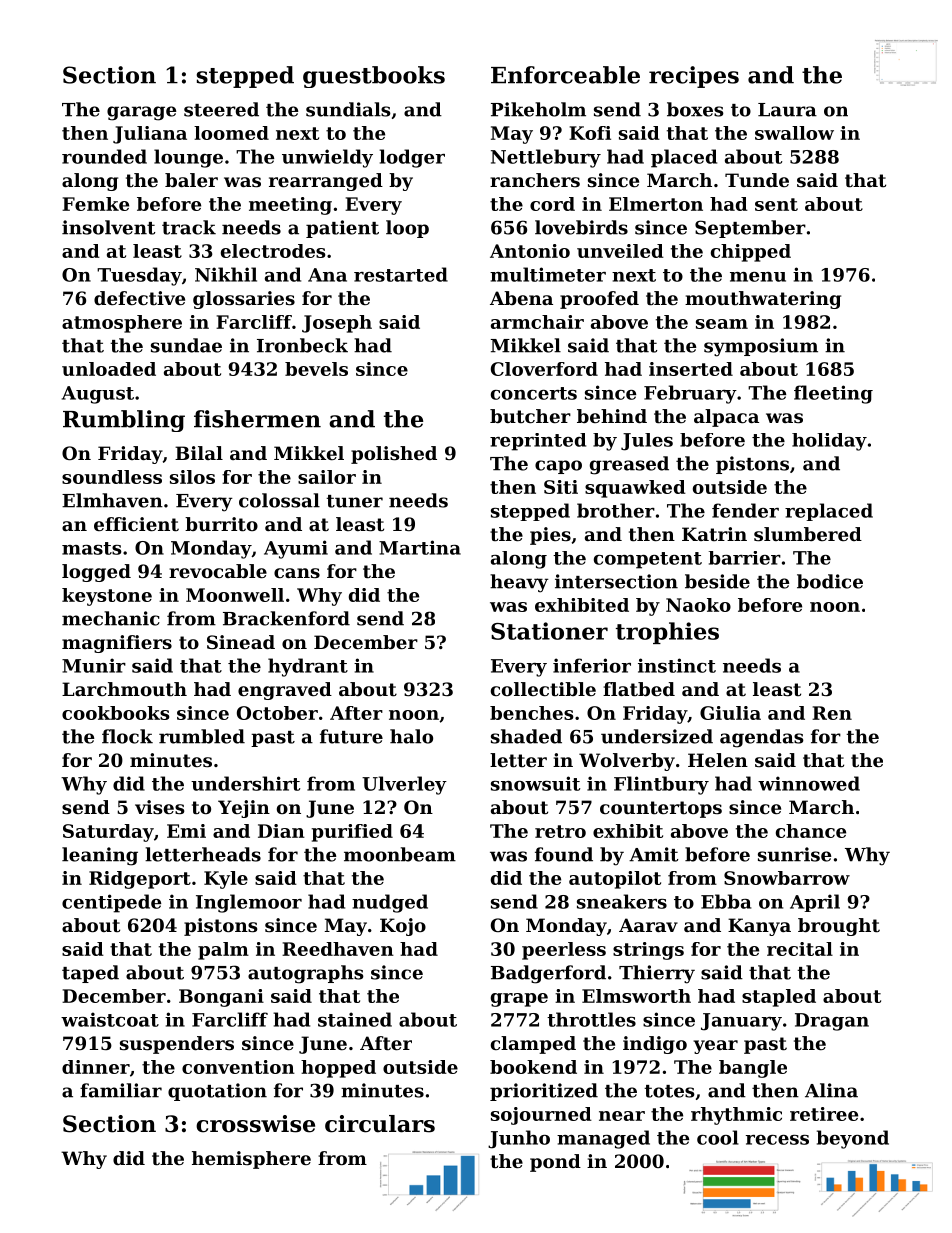 This image has height=1233, width=952. I want to click on Junho, so click(519, 1139).
